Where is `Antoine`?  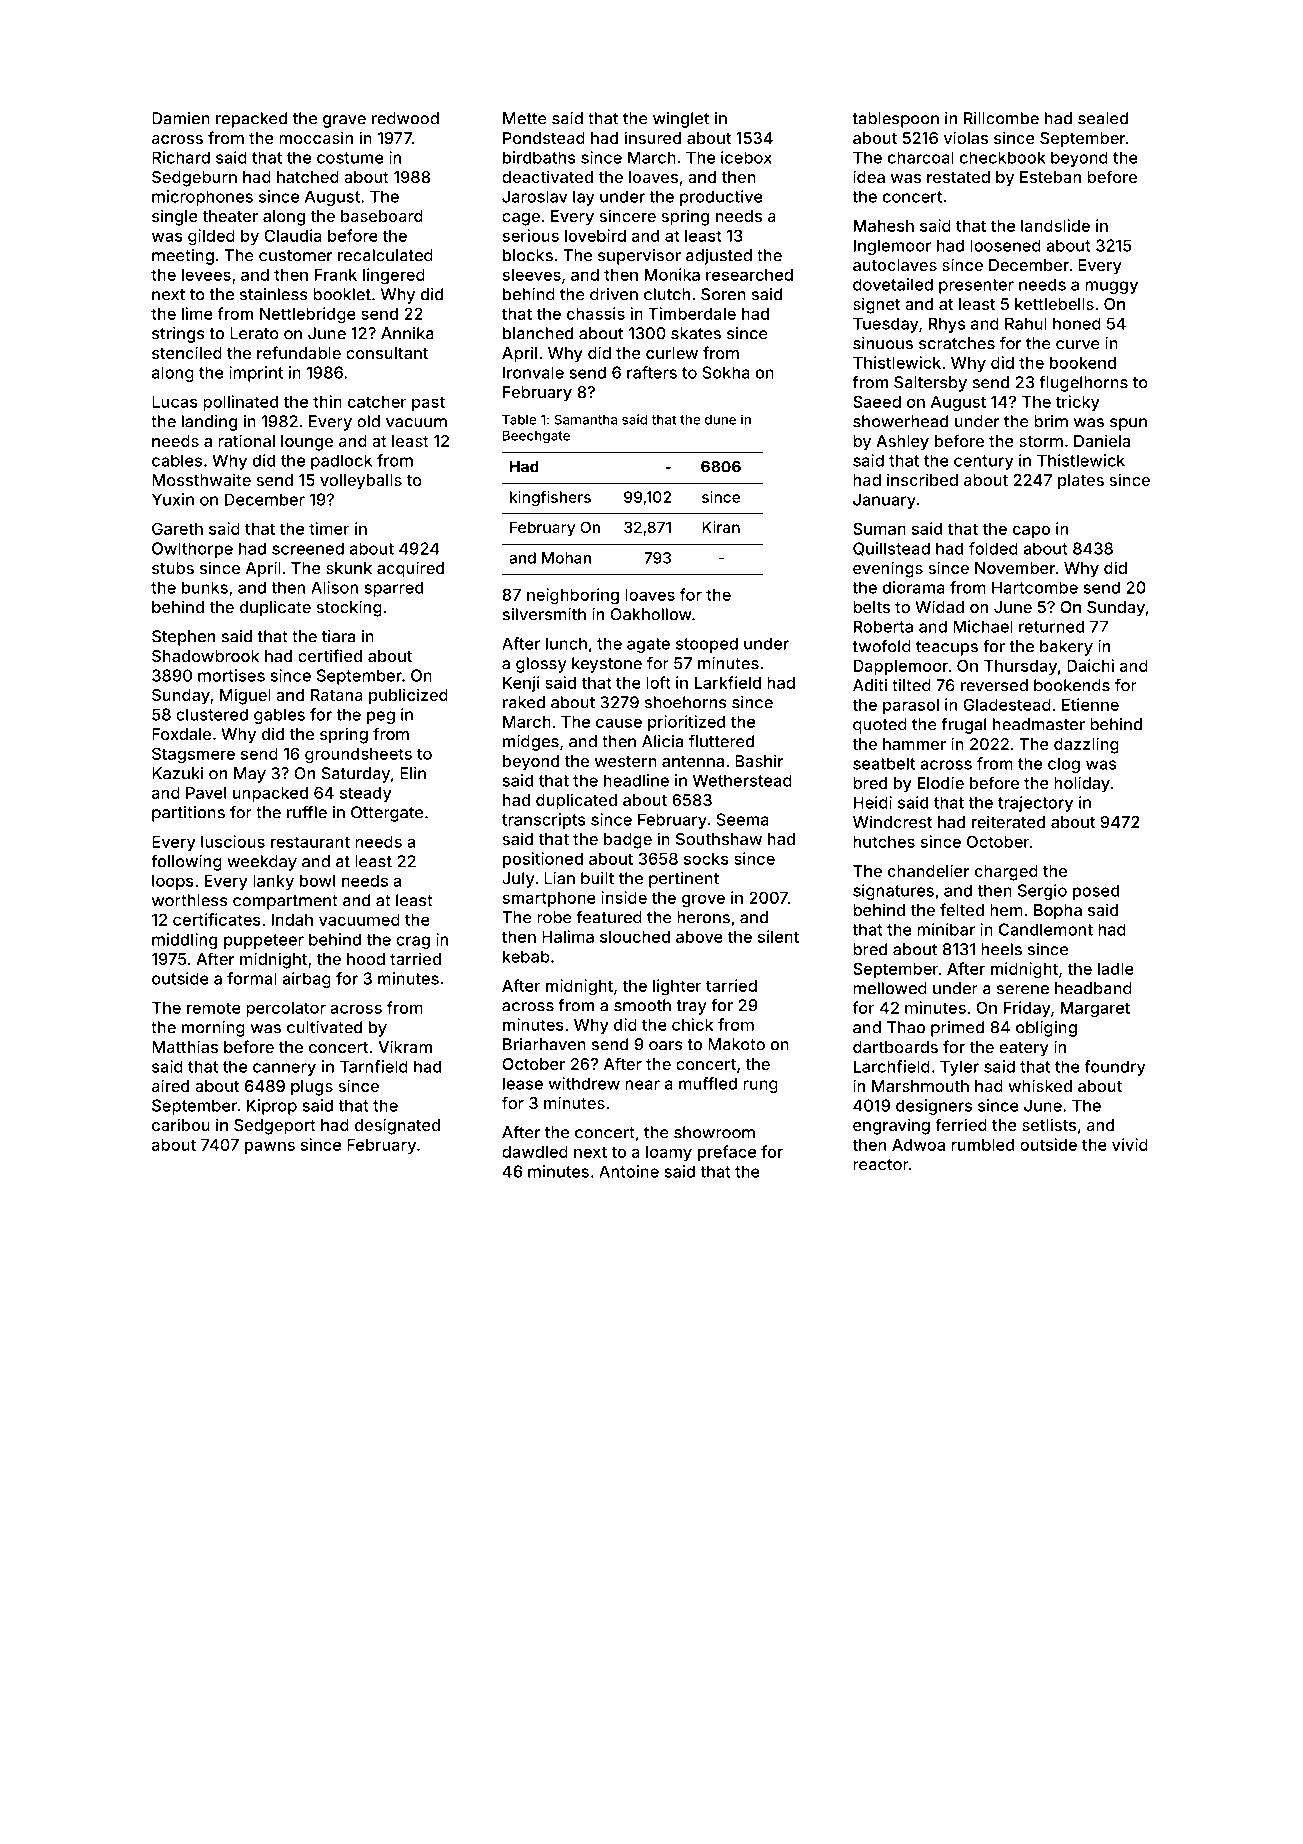 Antoine is located at coordinates (629, 1171).
